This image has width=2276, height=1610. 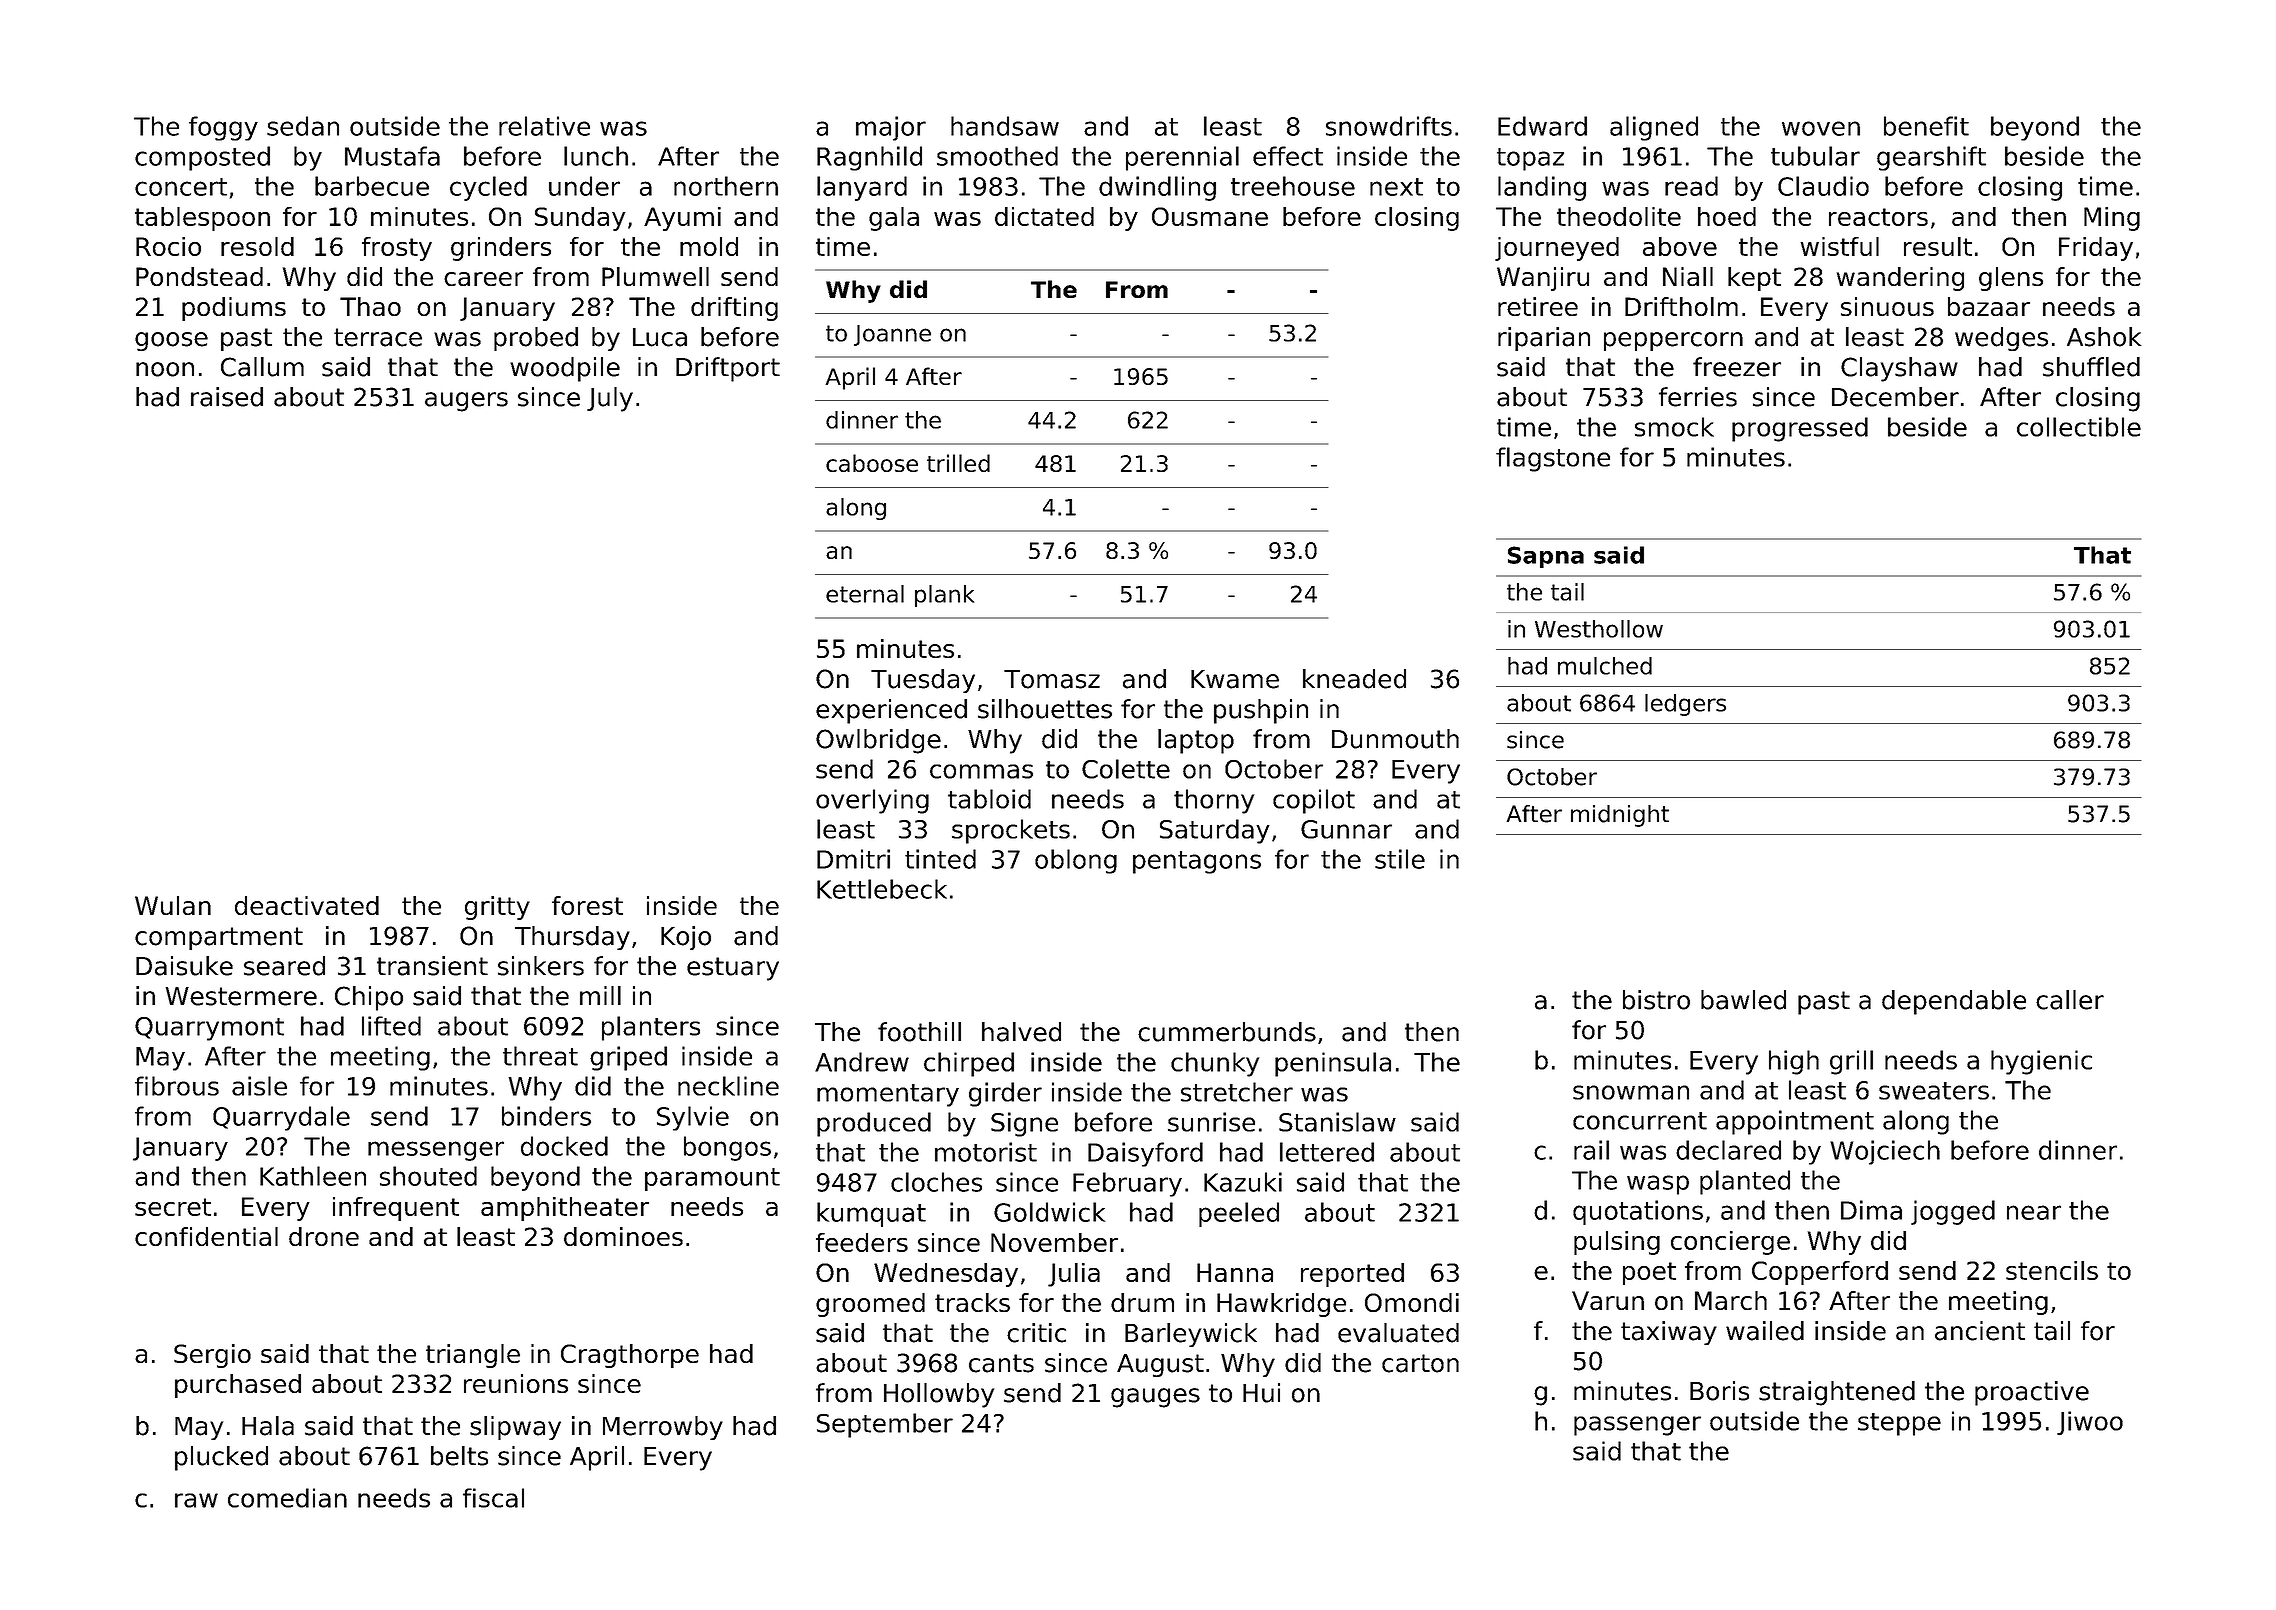 What do you see at coordinates (1546, 557) in the image?
I see `Sapna` at bounding box center [1546, 557].
